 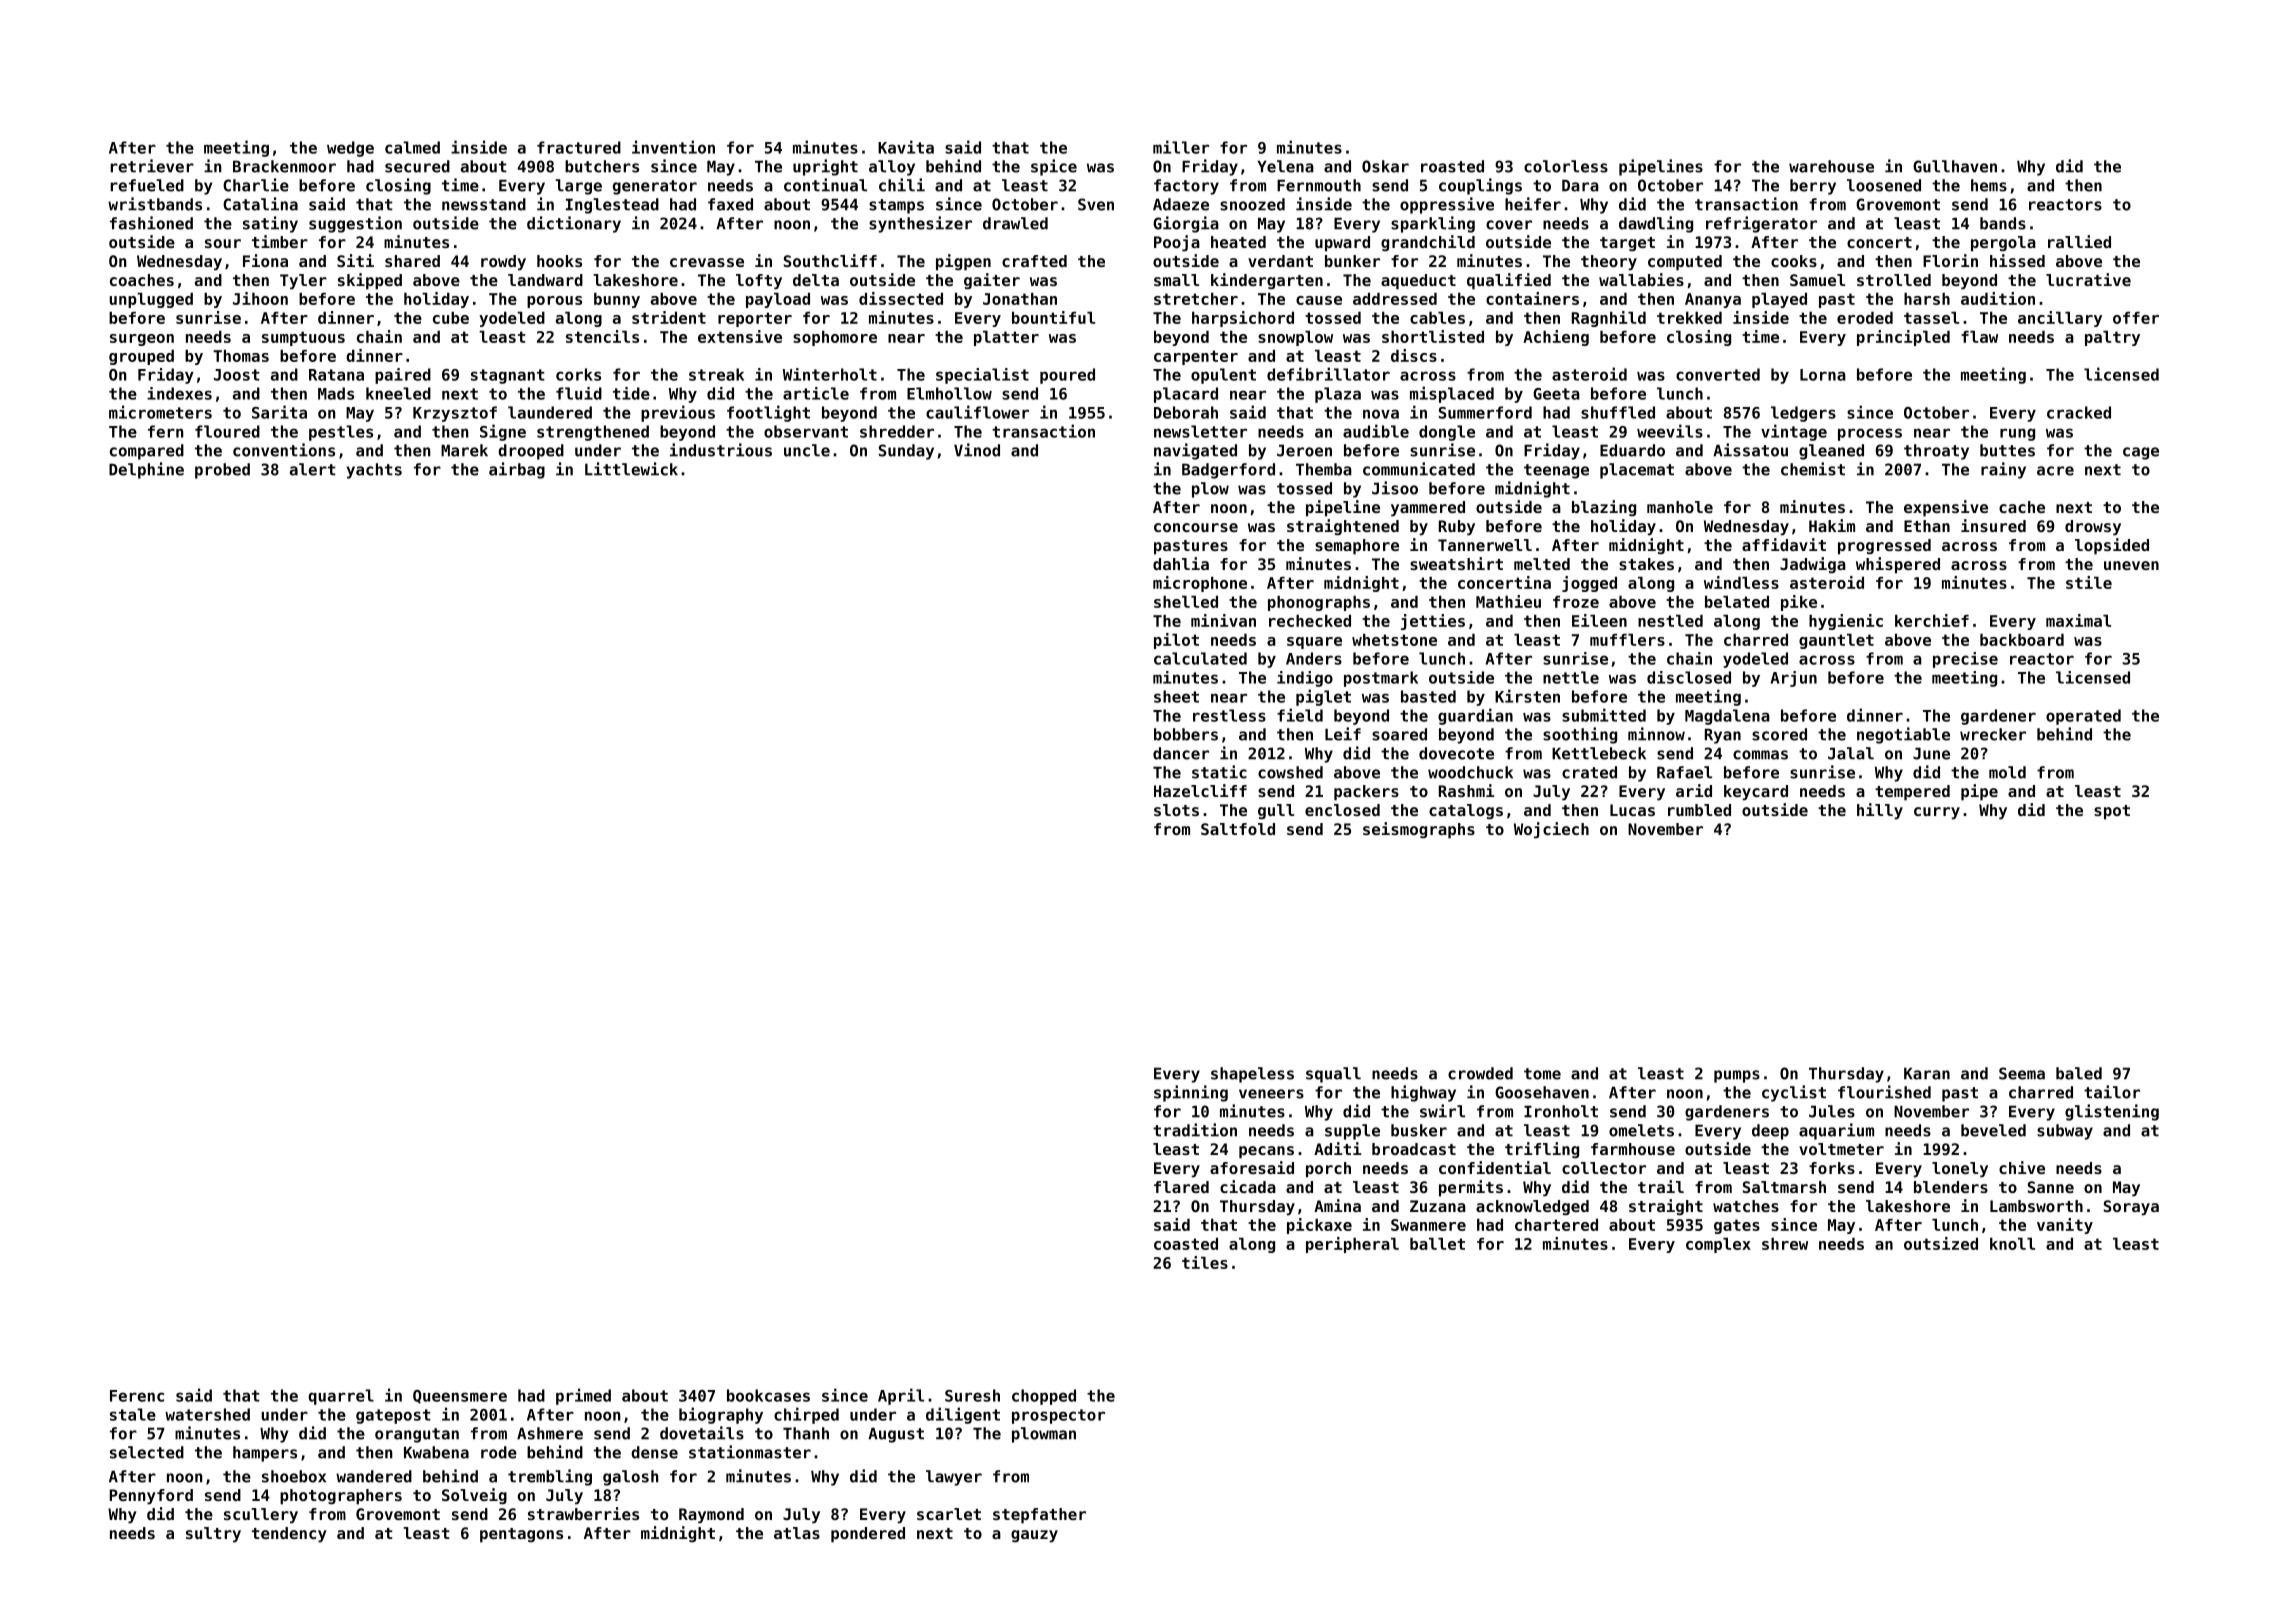 What do you see at coordinates (897, 431) in the image?
I see `shredder` at bounding box center [897, 431].
